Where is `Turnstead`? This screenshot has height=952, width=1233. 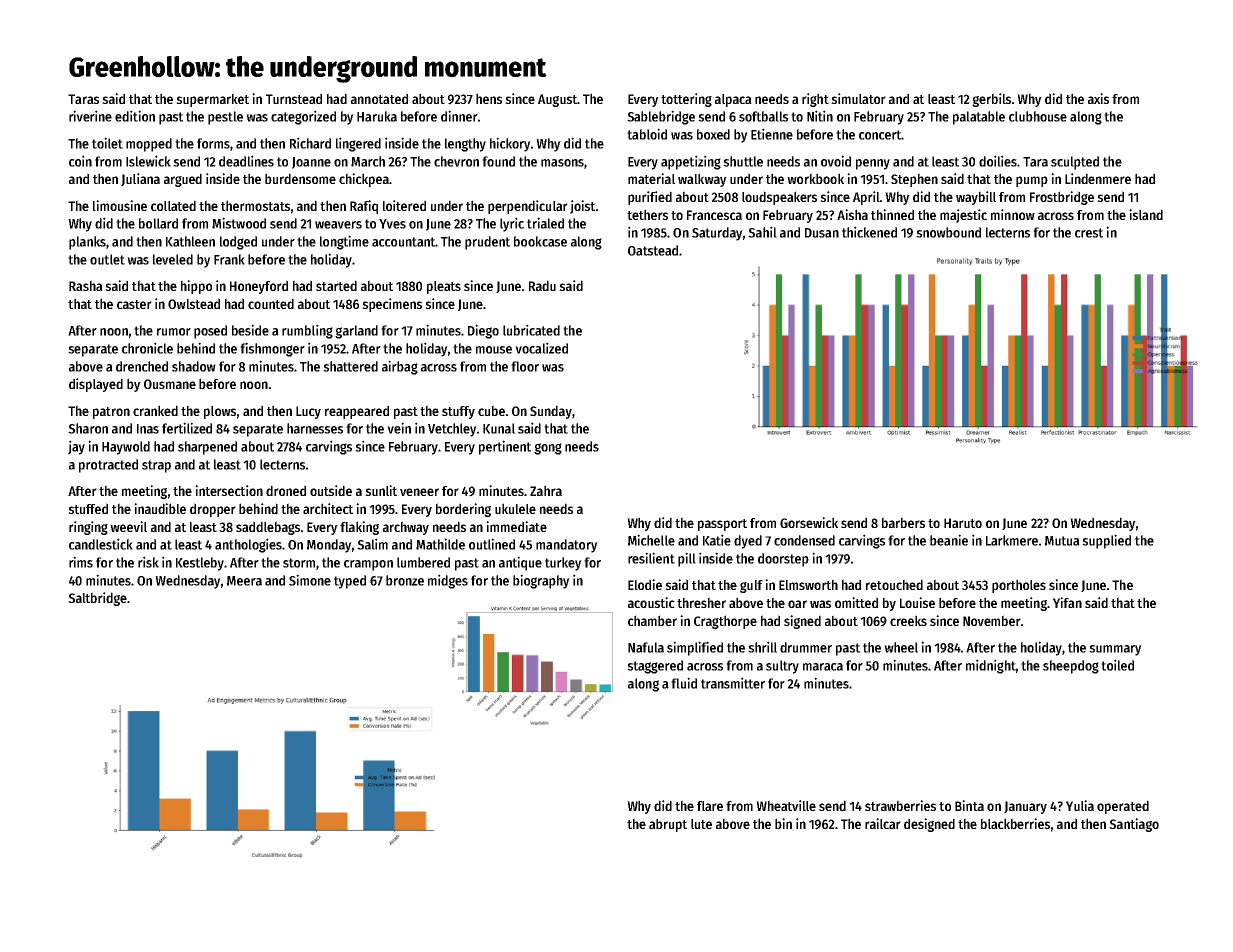 Turnstead is located at coordinates (294, 98).
